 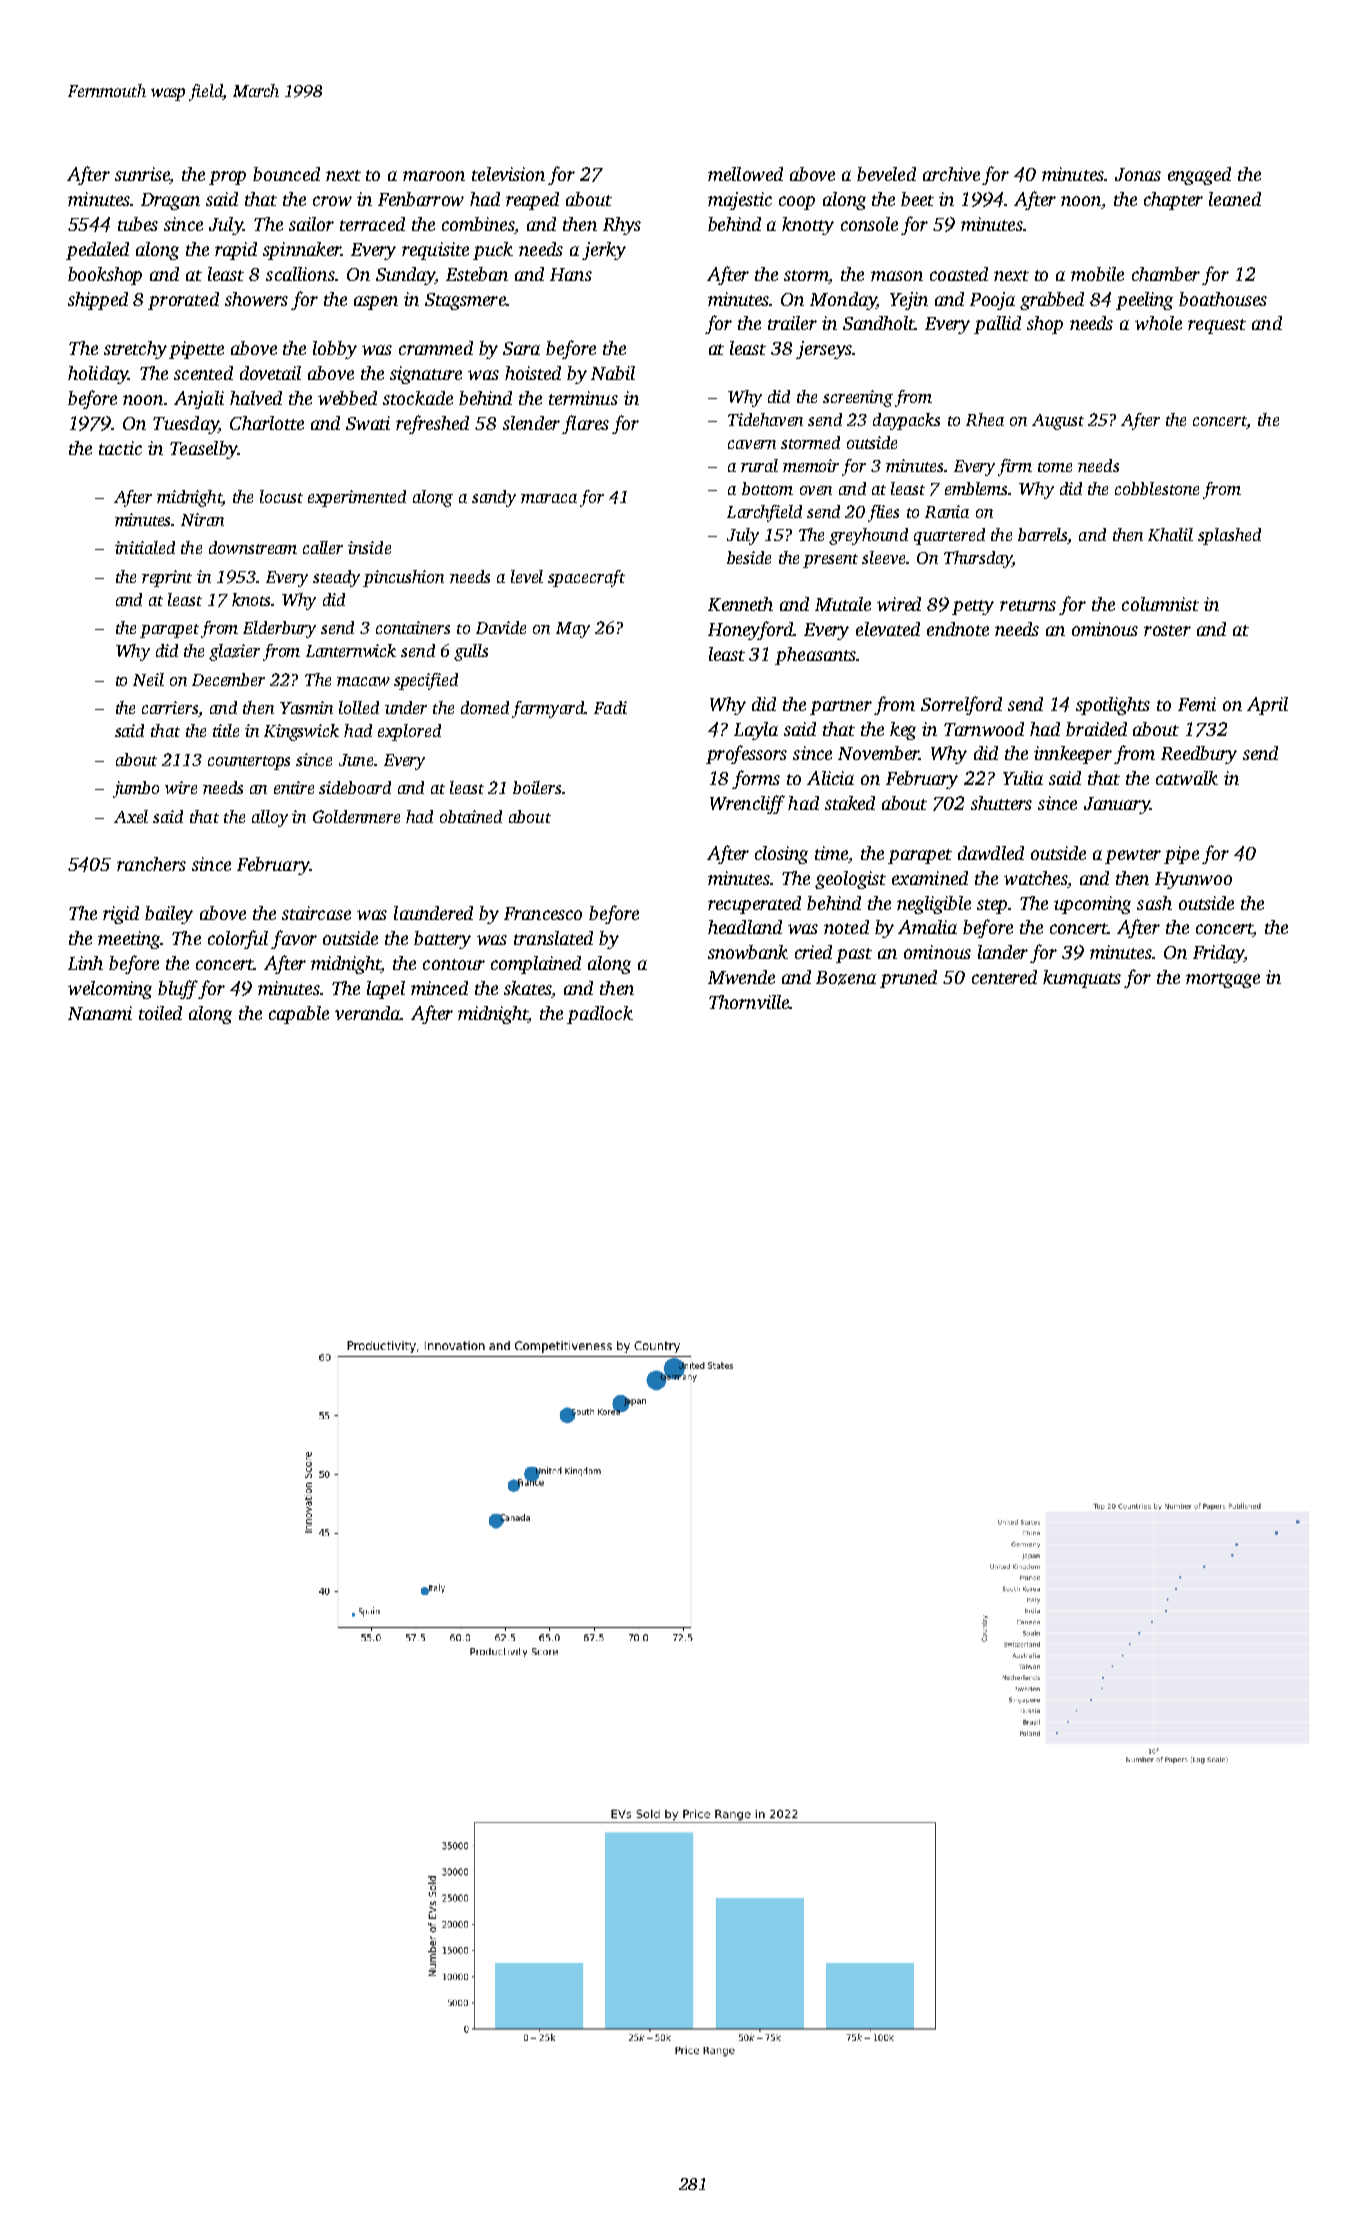 What do you see at coordinates (765, 419) in the image?
I see `Tidehaven` at bounding box center [765, 419].
